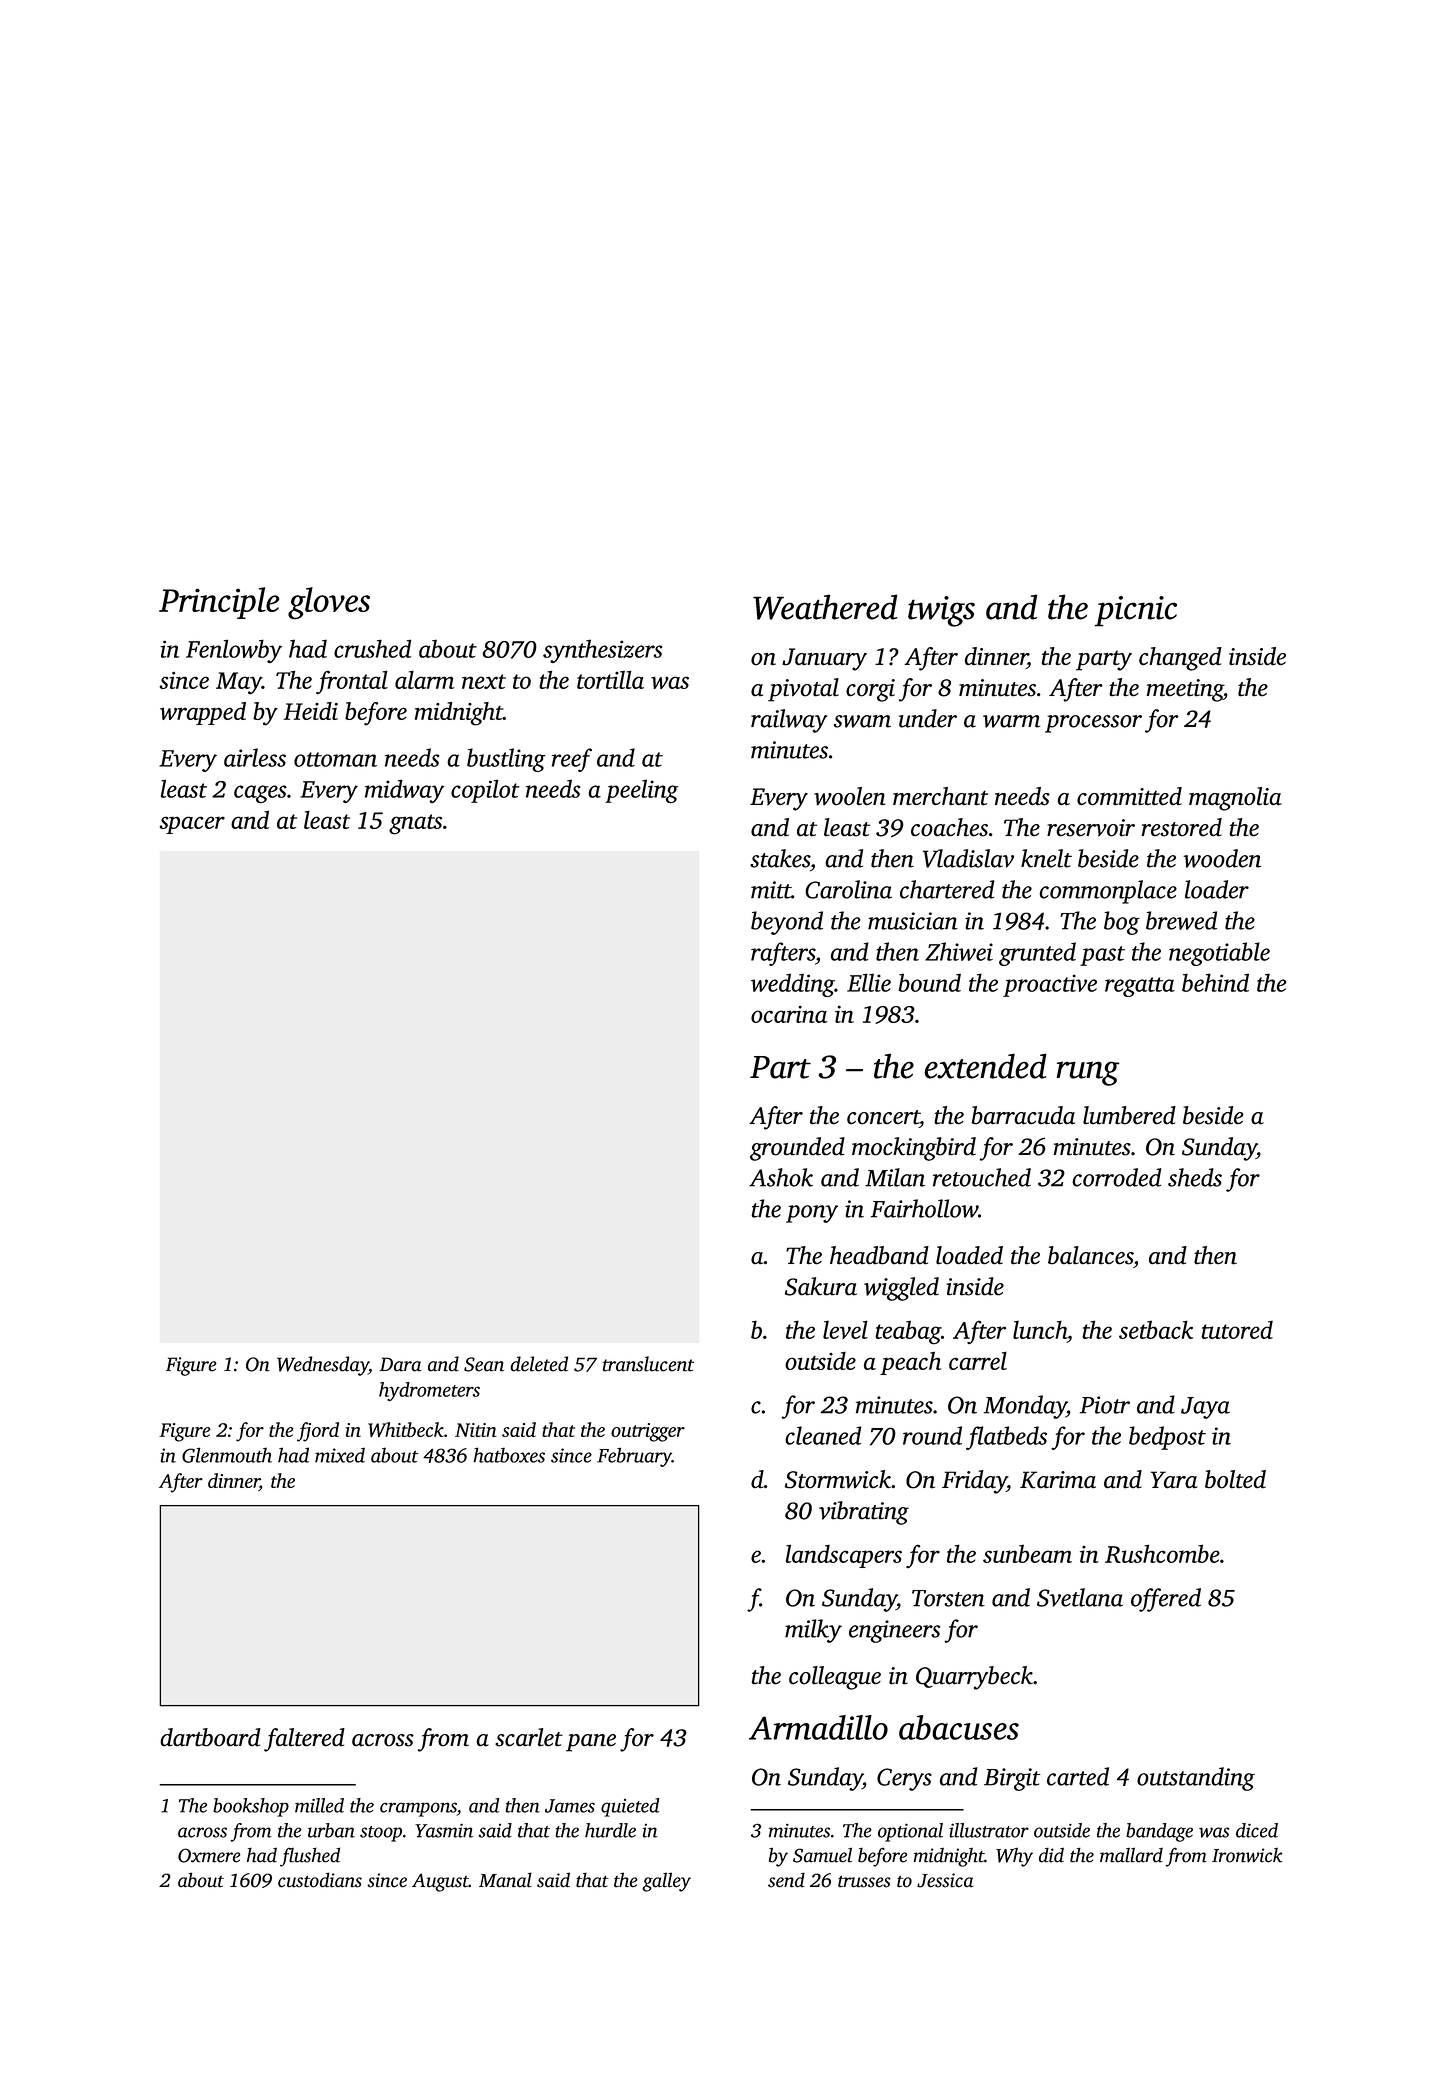 This document has width=1450, height=2100. Describe the element at coordinates (320, 1880) in the document. I see `custodians` at that location.
